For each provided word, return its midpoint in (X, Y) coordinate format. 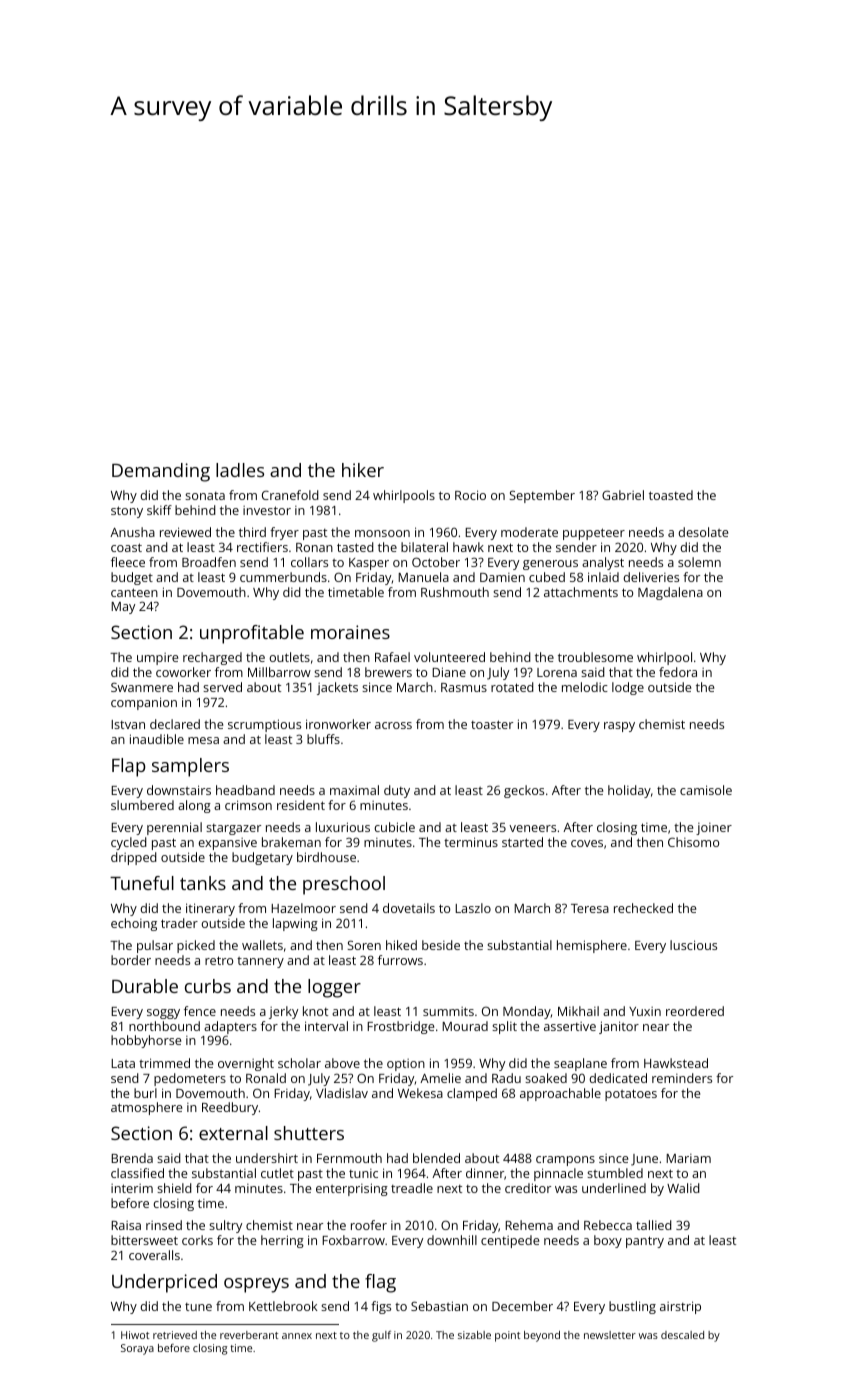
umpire (157, 659)
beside (441, 945)
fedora (678, 672)
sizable (474, 1335)
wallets (262, 945)
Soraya (137, 1349)
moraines (350, 632)
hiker (363, 470)
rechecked (643, 908)
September (542, 496)
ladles (240, 470)
